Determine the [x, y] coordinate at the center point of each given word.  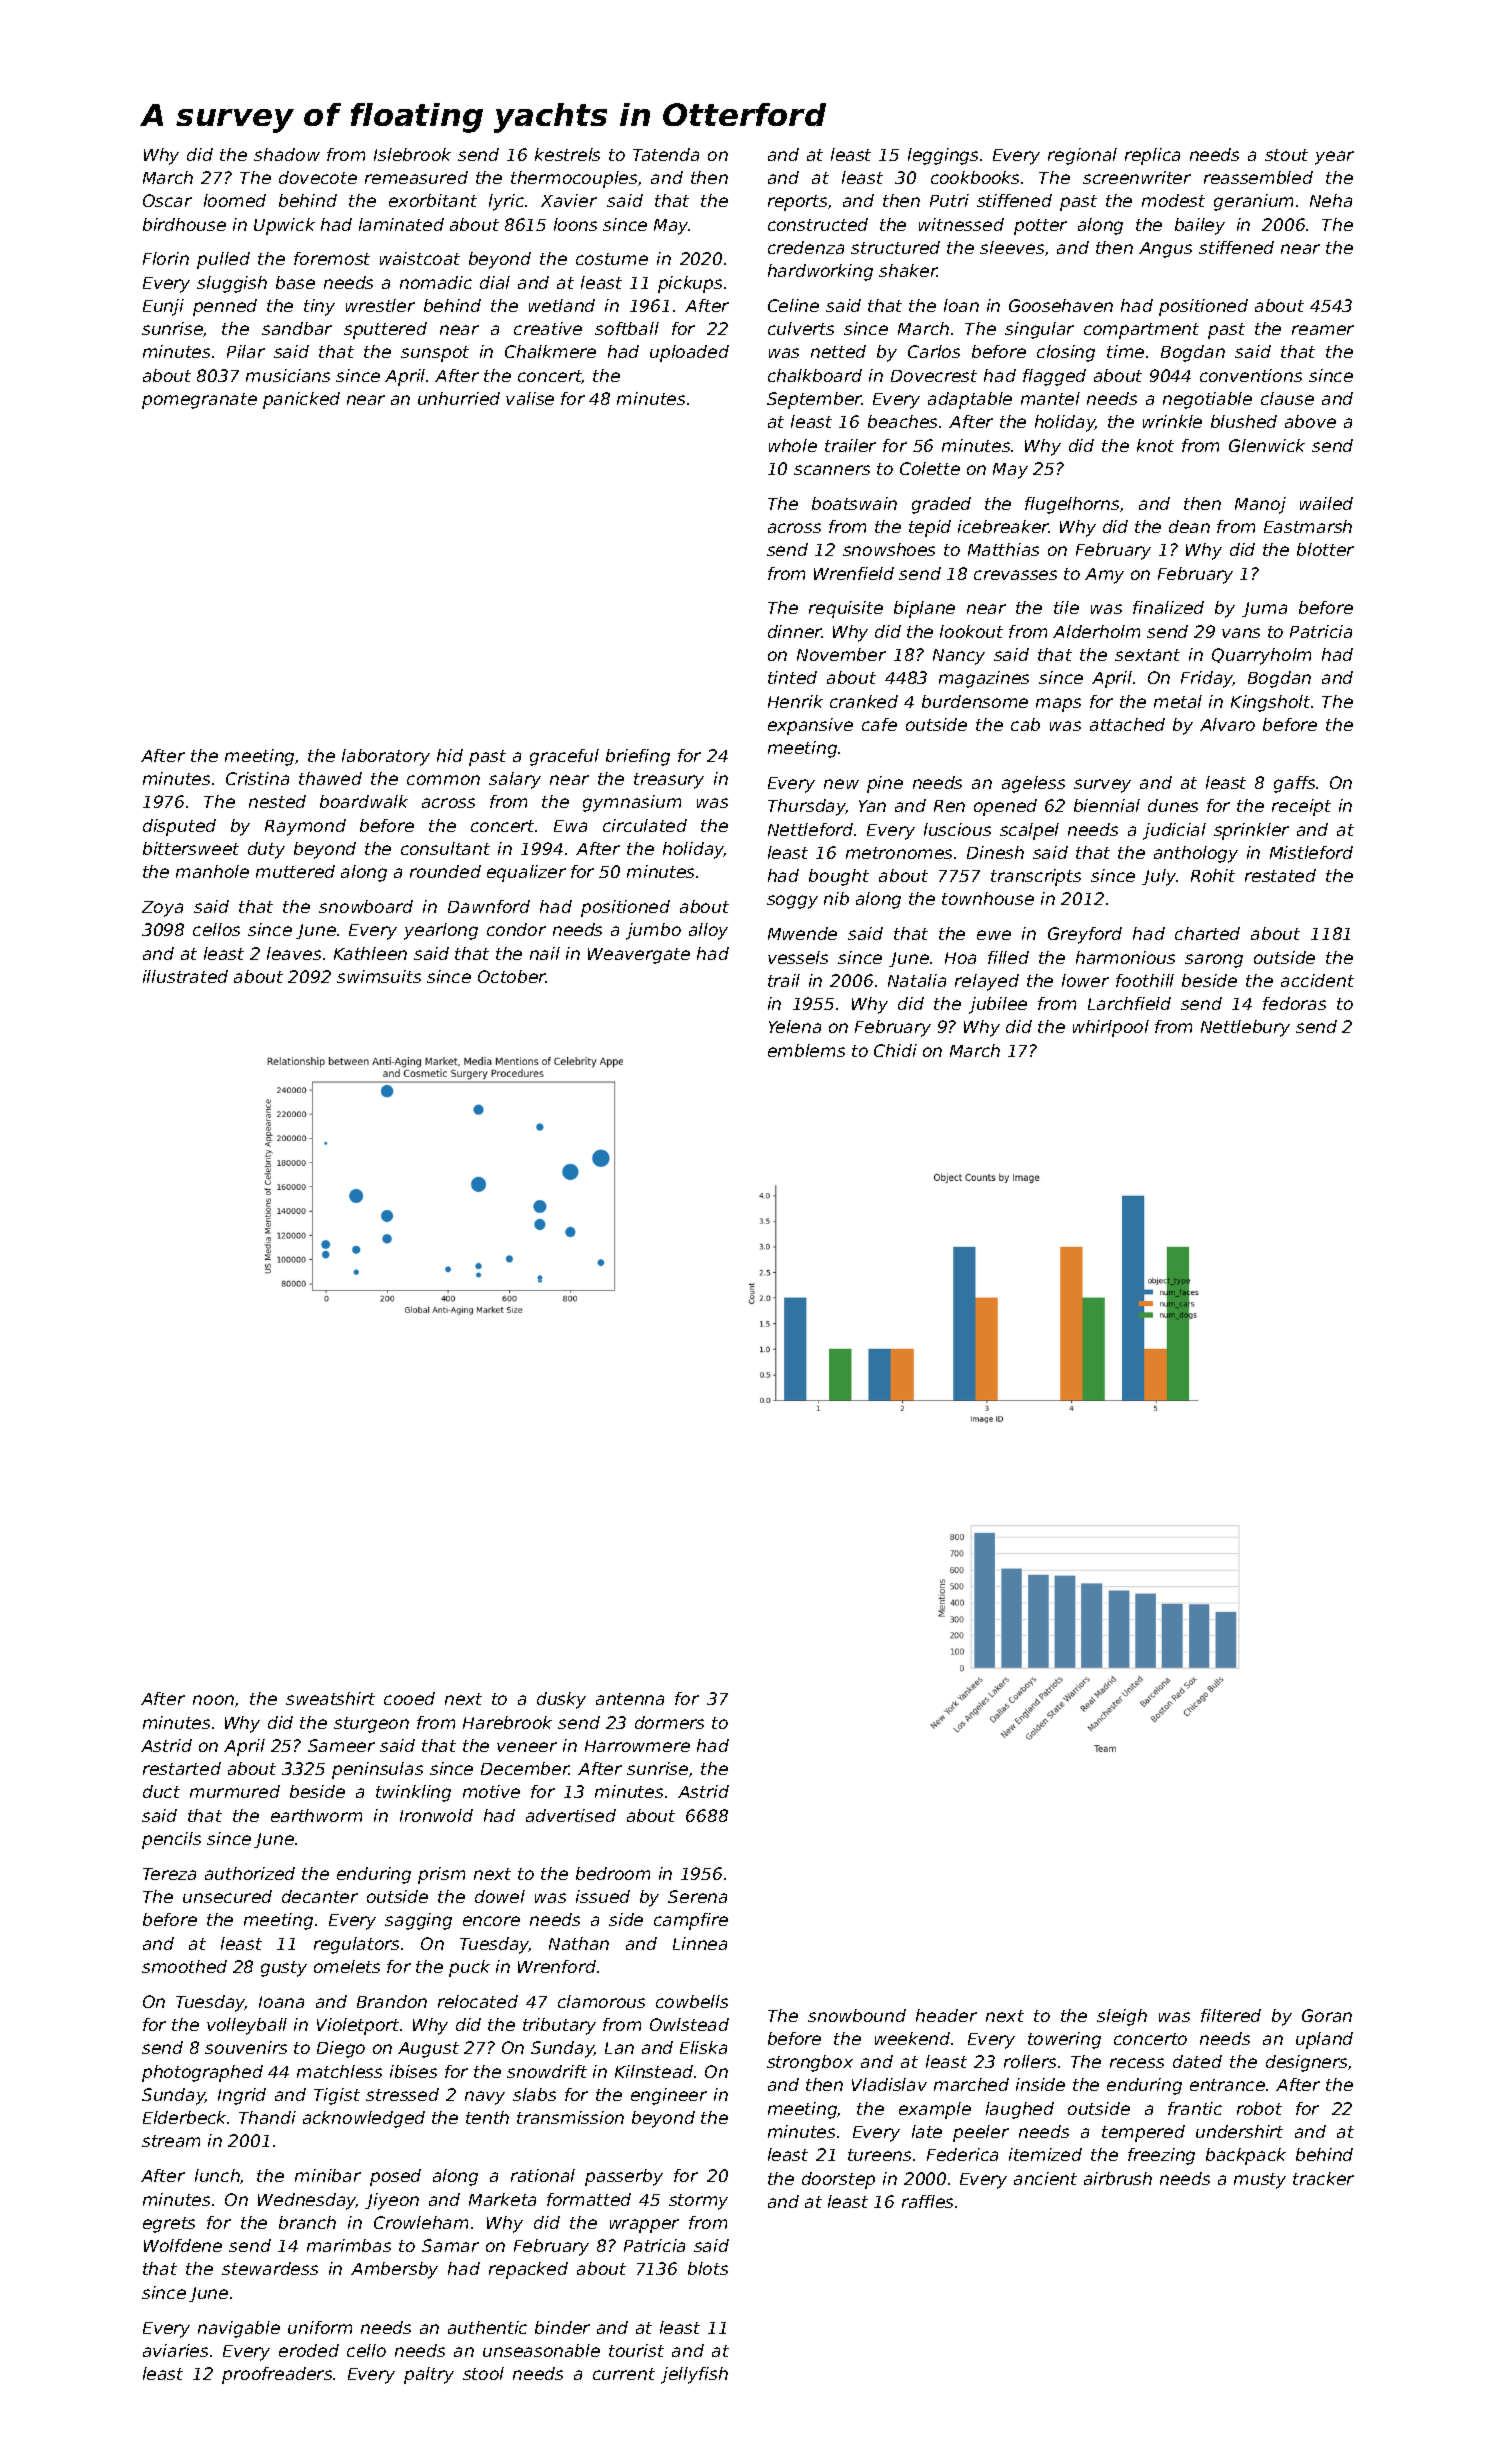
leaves [294, 953]
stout [1286, 155]
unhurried [459, 398]
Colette [930, 468]
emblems [806, 1050]
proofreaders [277, 2375]
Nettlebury [1245, 1028]
